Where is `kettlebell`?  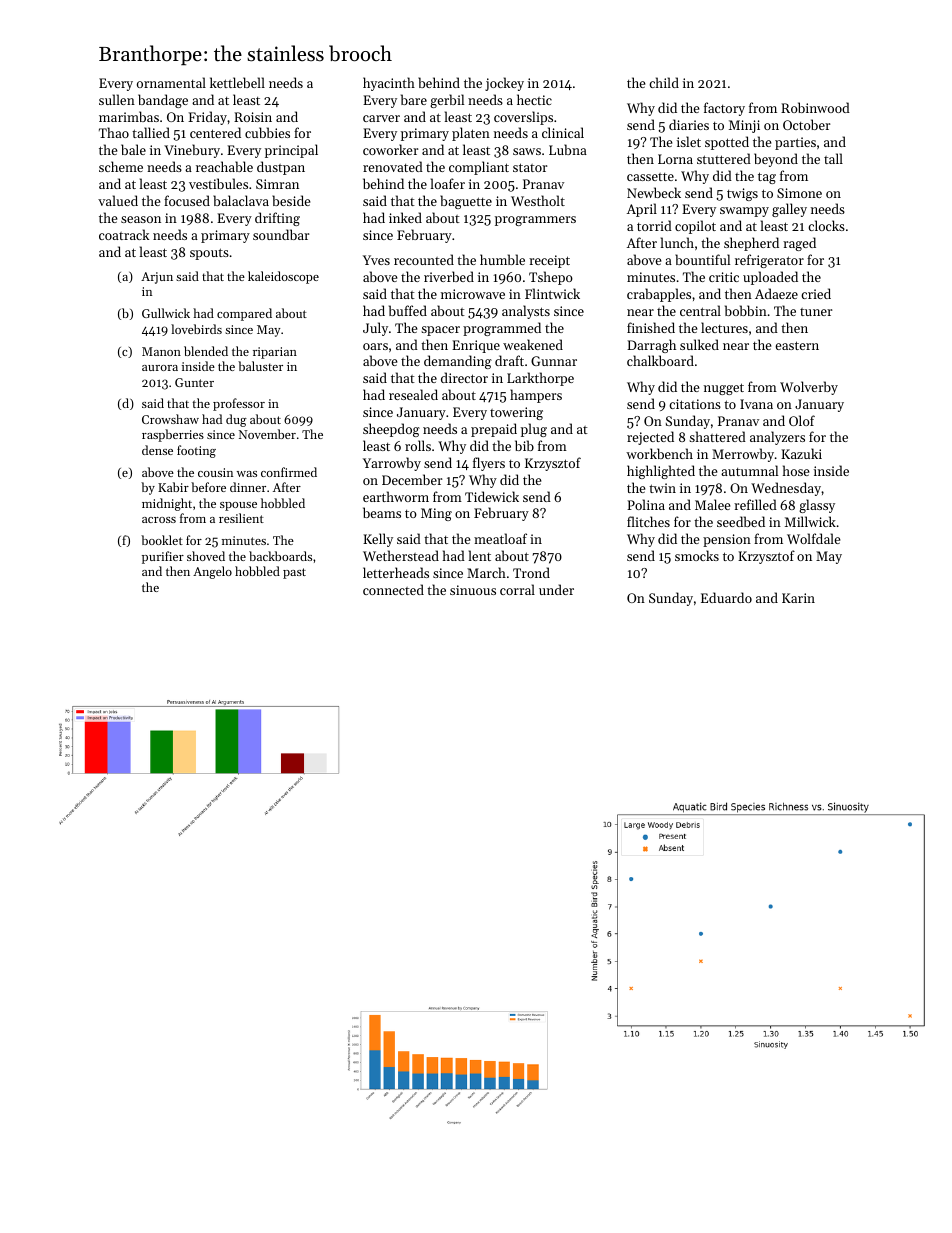
kettlebell is located at coordinates (237, 82).
